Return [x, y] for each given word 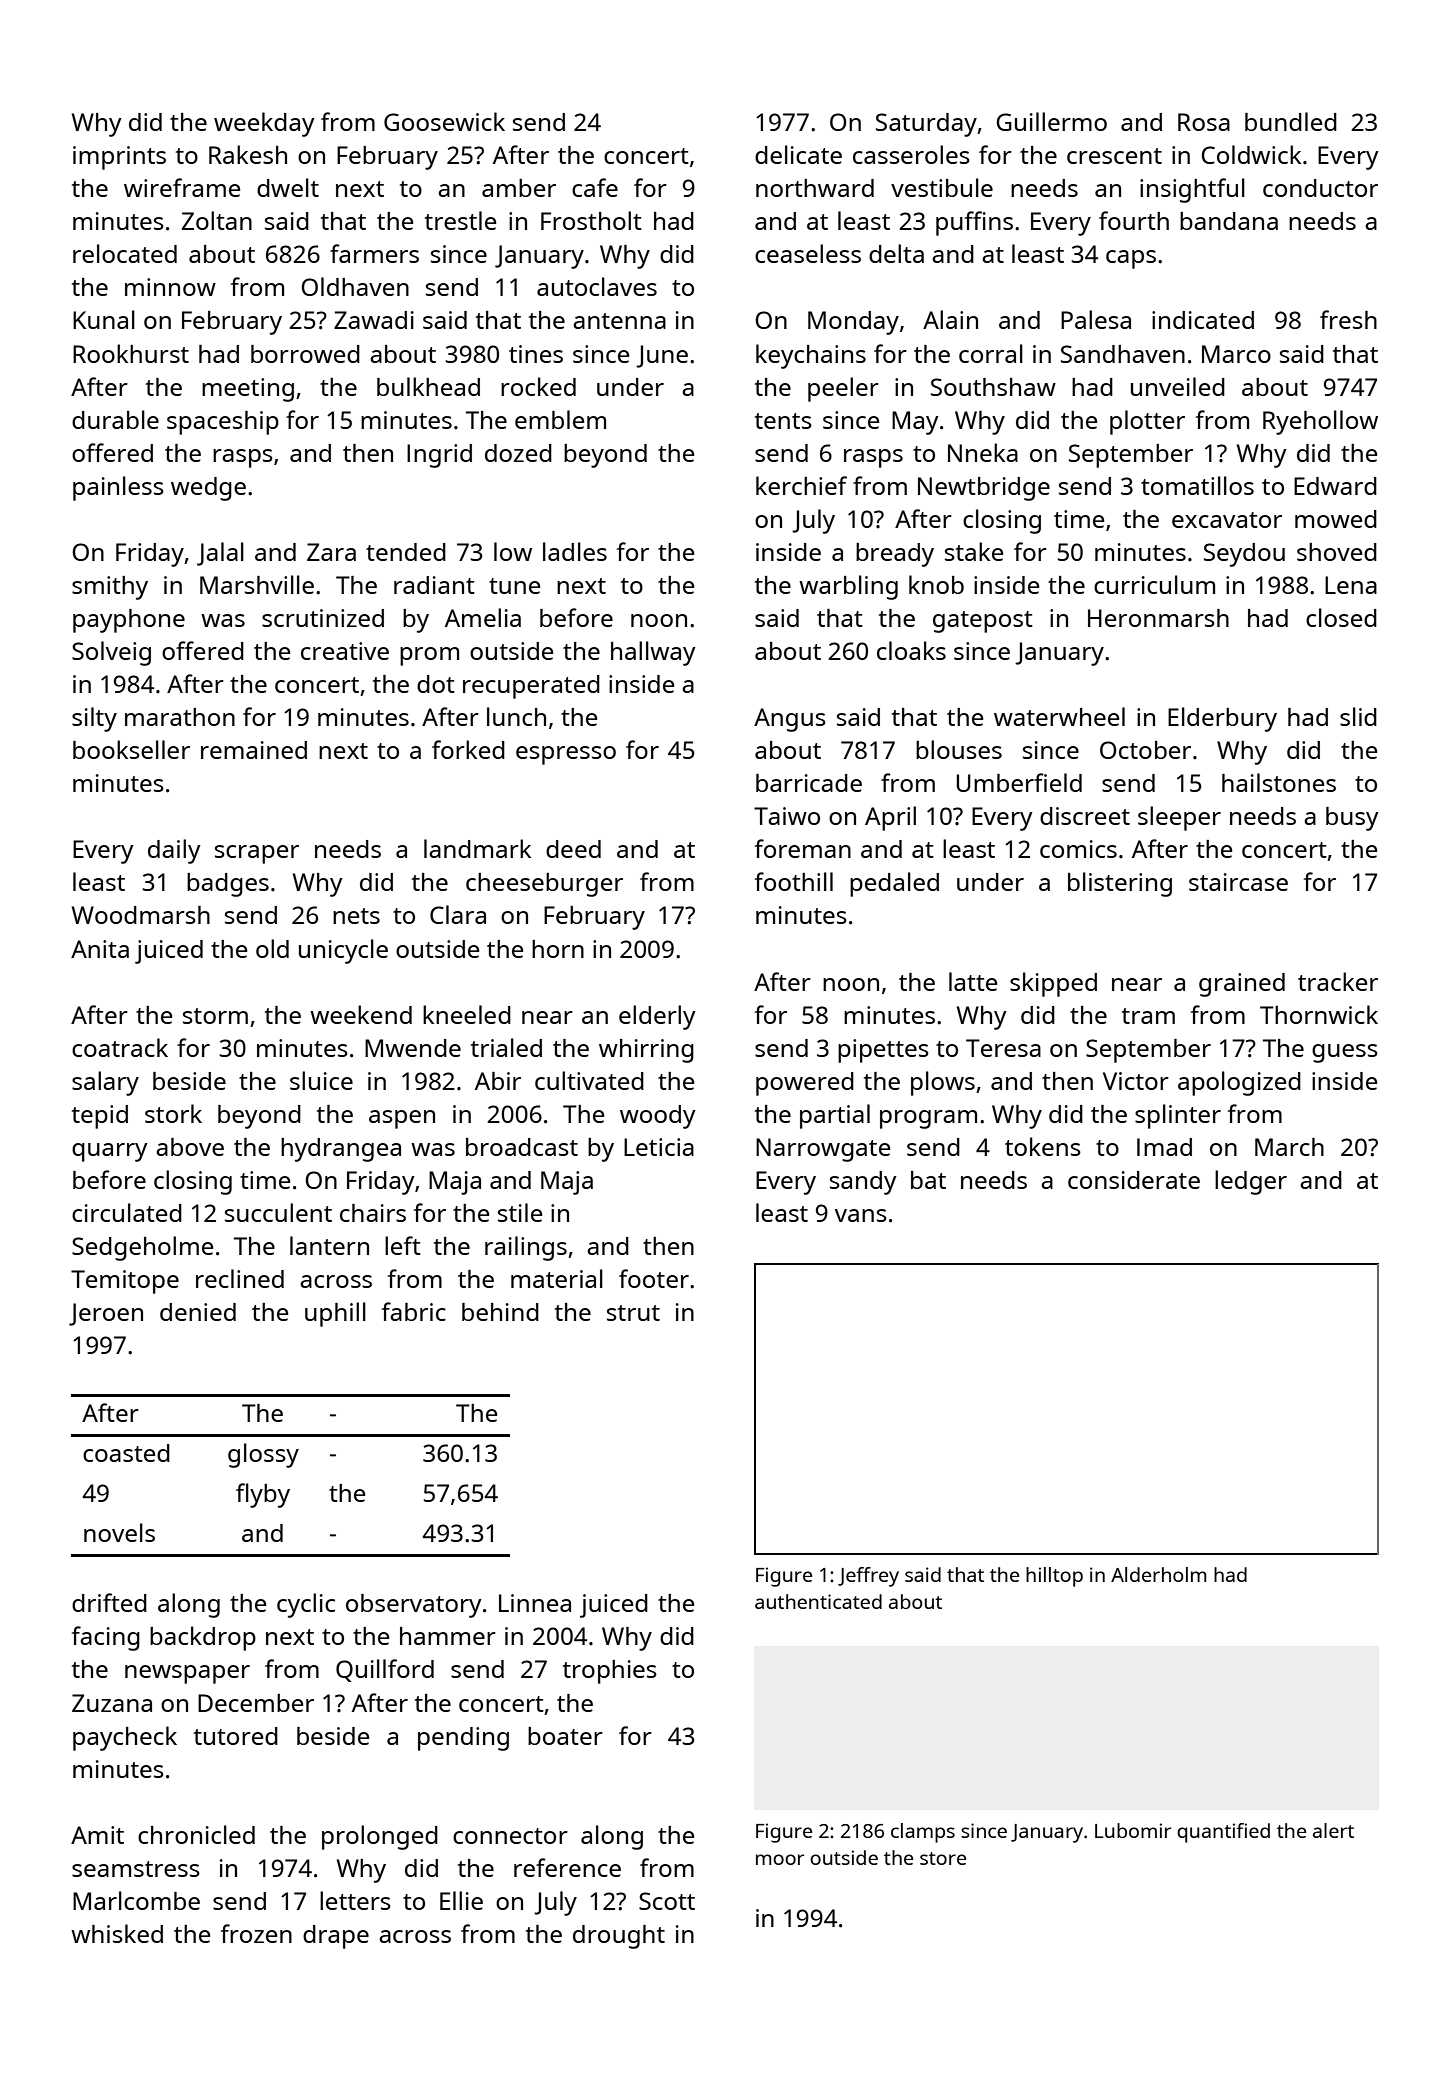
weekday [264, 124]
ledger [1251, 1182]
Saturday [926, 125]
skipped [1053, 984]
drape [336, 1937]
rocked [538, 386]
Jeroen [106, 1314]
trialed [506, 1047]
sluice [321, 1080]
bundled [1291, 121]
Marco [1236, 354]
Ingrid [439, 456]
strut [633, 1313]
